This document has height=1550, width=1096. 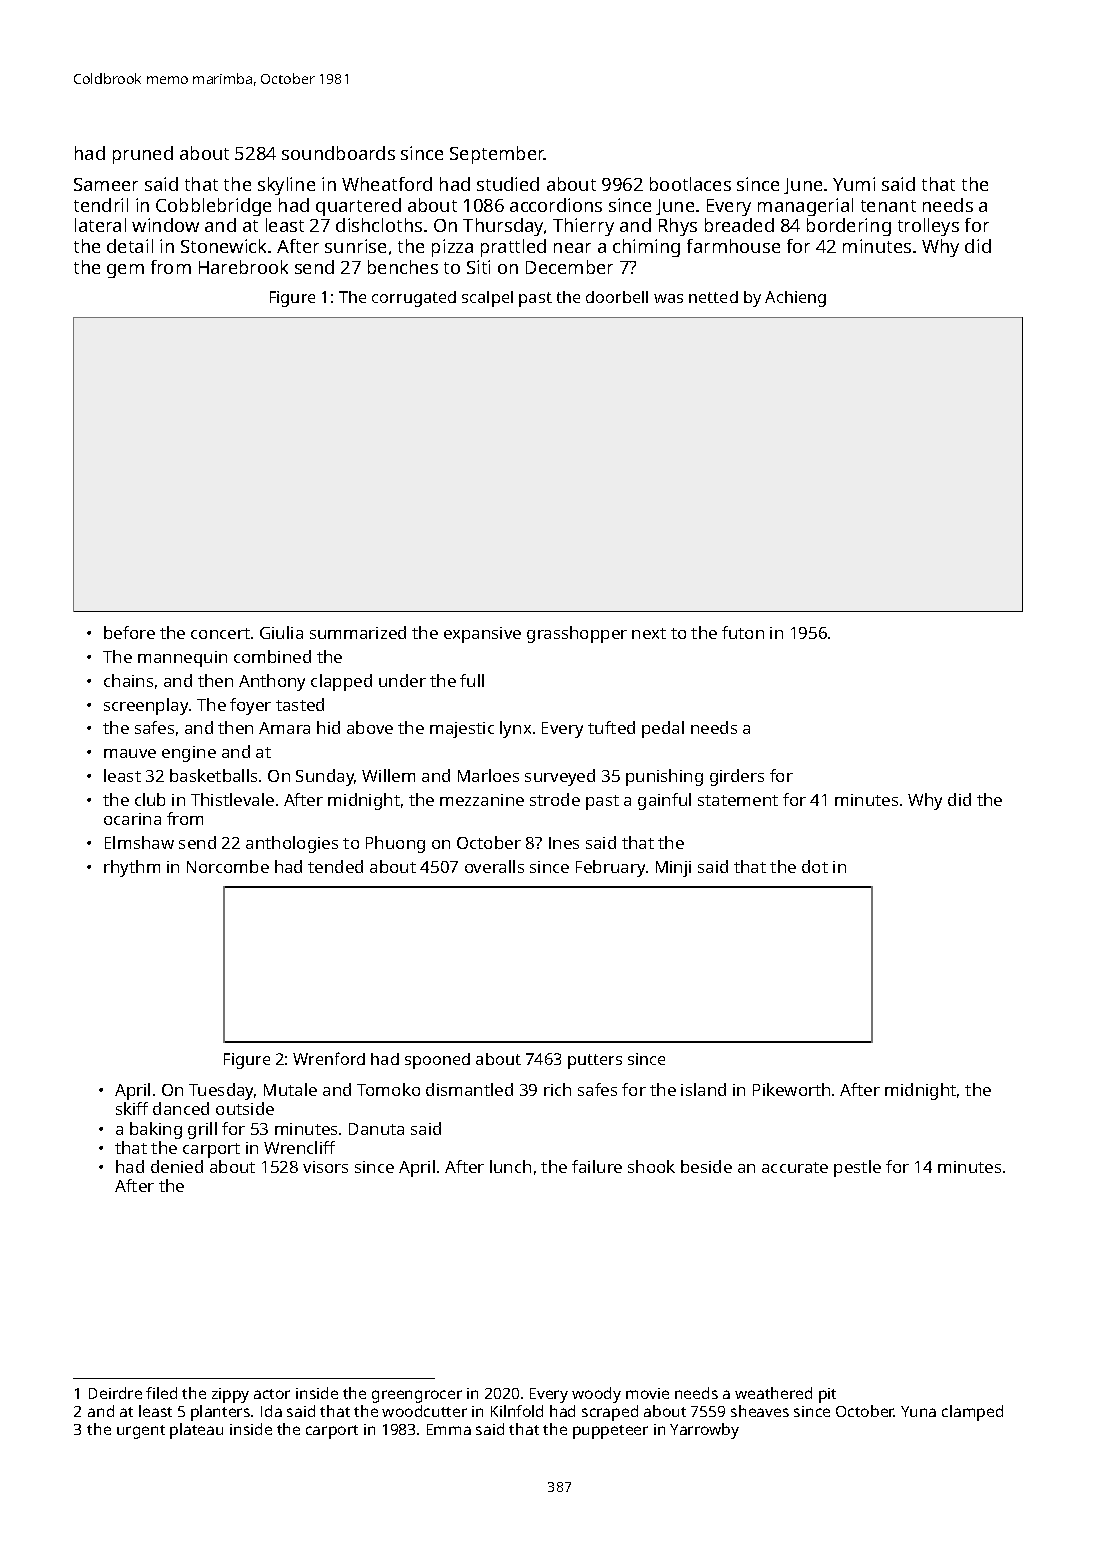 What do you see at coordinates (494, 866) in the document?
I see `overalls` at bounding box center [494, 866].
